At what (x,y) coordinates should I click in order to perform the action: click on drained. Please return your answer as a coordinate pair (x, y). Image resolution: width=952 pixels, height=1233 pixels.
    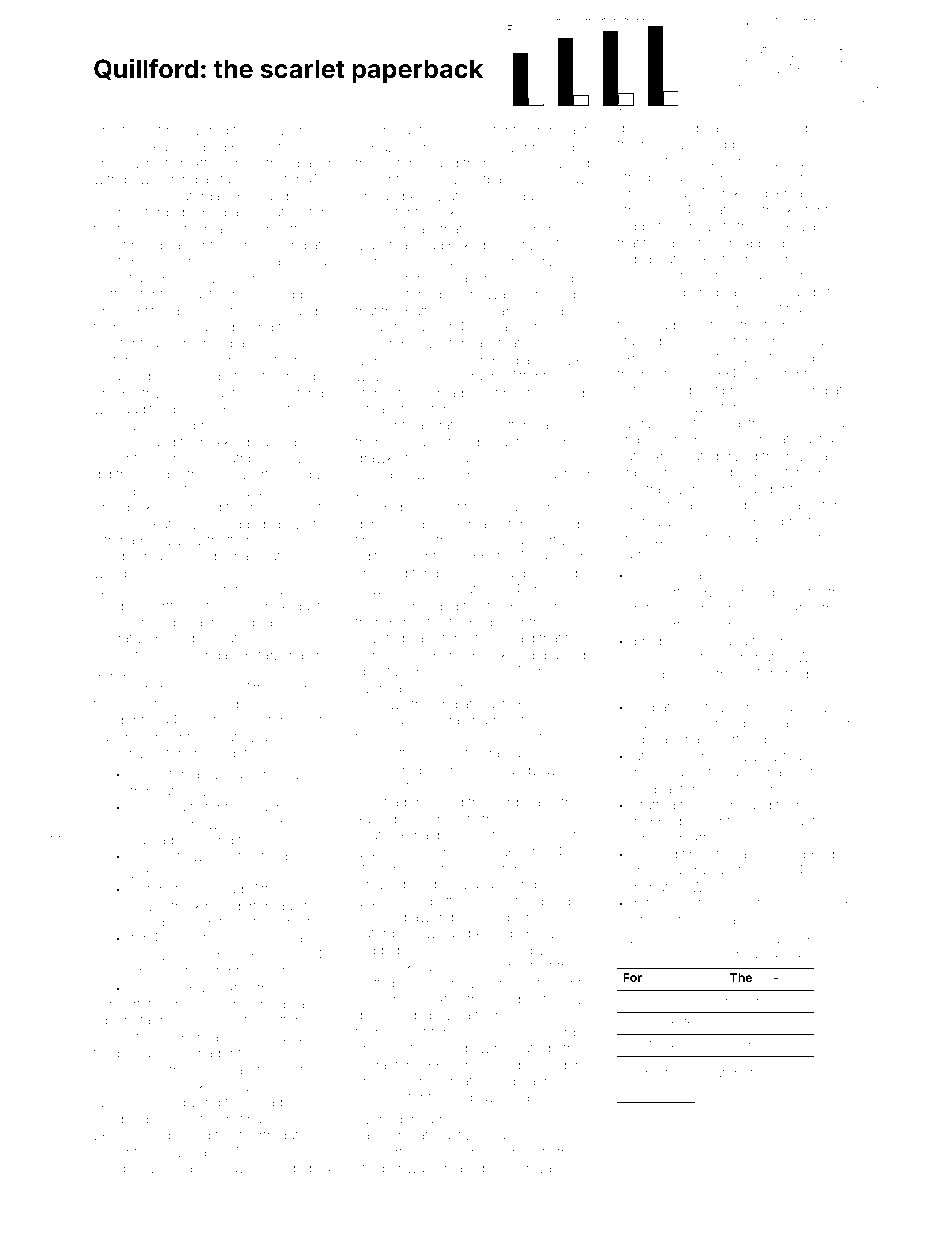
    Looking at the image, I should click on (562, 655).
